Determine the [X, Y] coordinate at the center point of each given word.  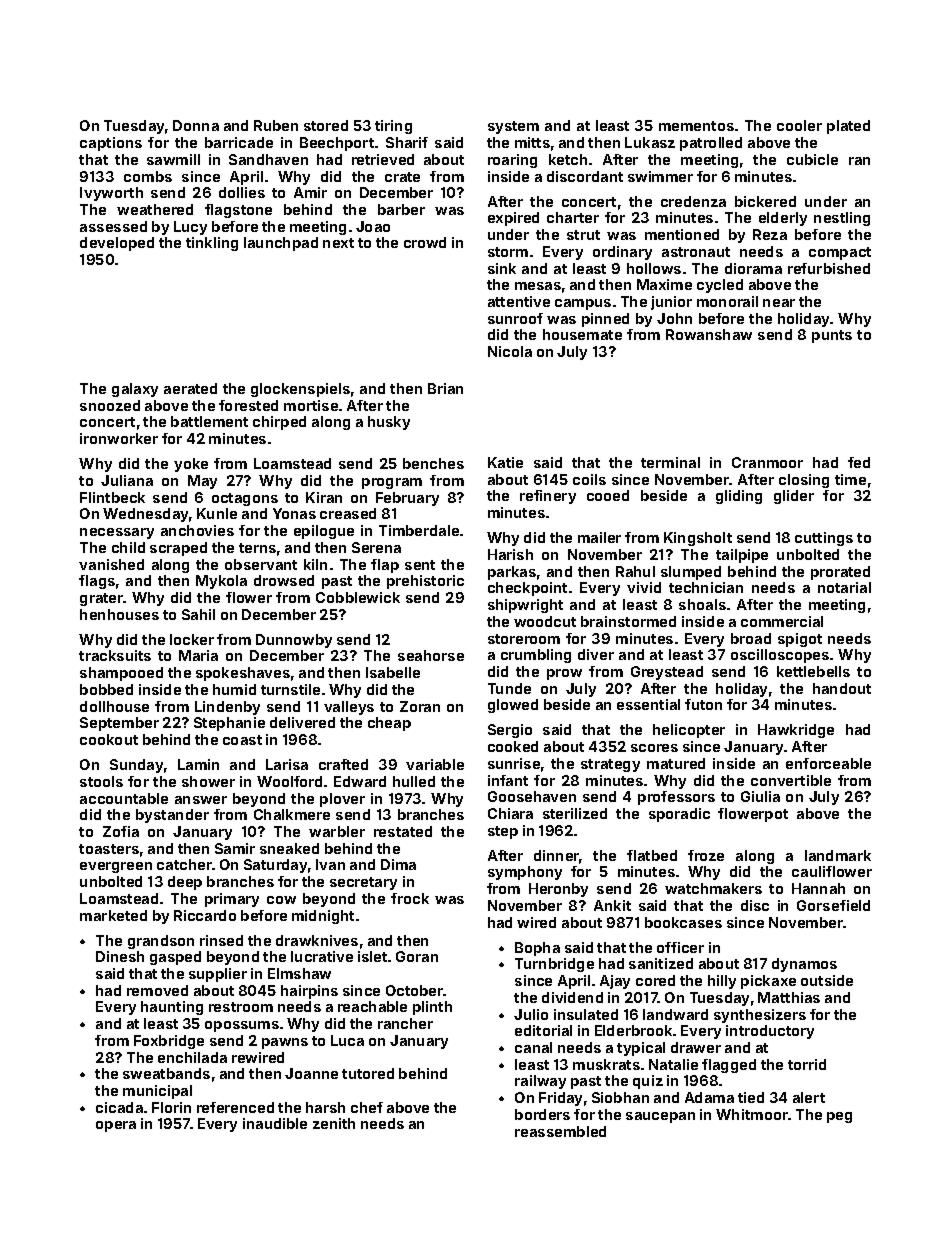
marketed [113, 915]
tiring [393, 127]
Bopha [537, 949]
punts [832, 336]
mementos [696, 126]
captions [111, 144]
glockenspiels [300, 390]
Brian [445, 388]
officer [680, 947]
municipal [157, 1092]
